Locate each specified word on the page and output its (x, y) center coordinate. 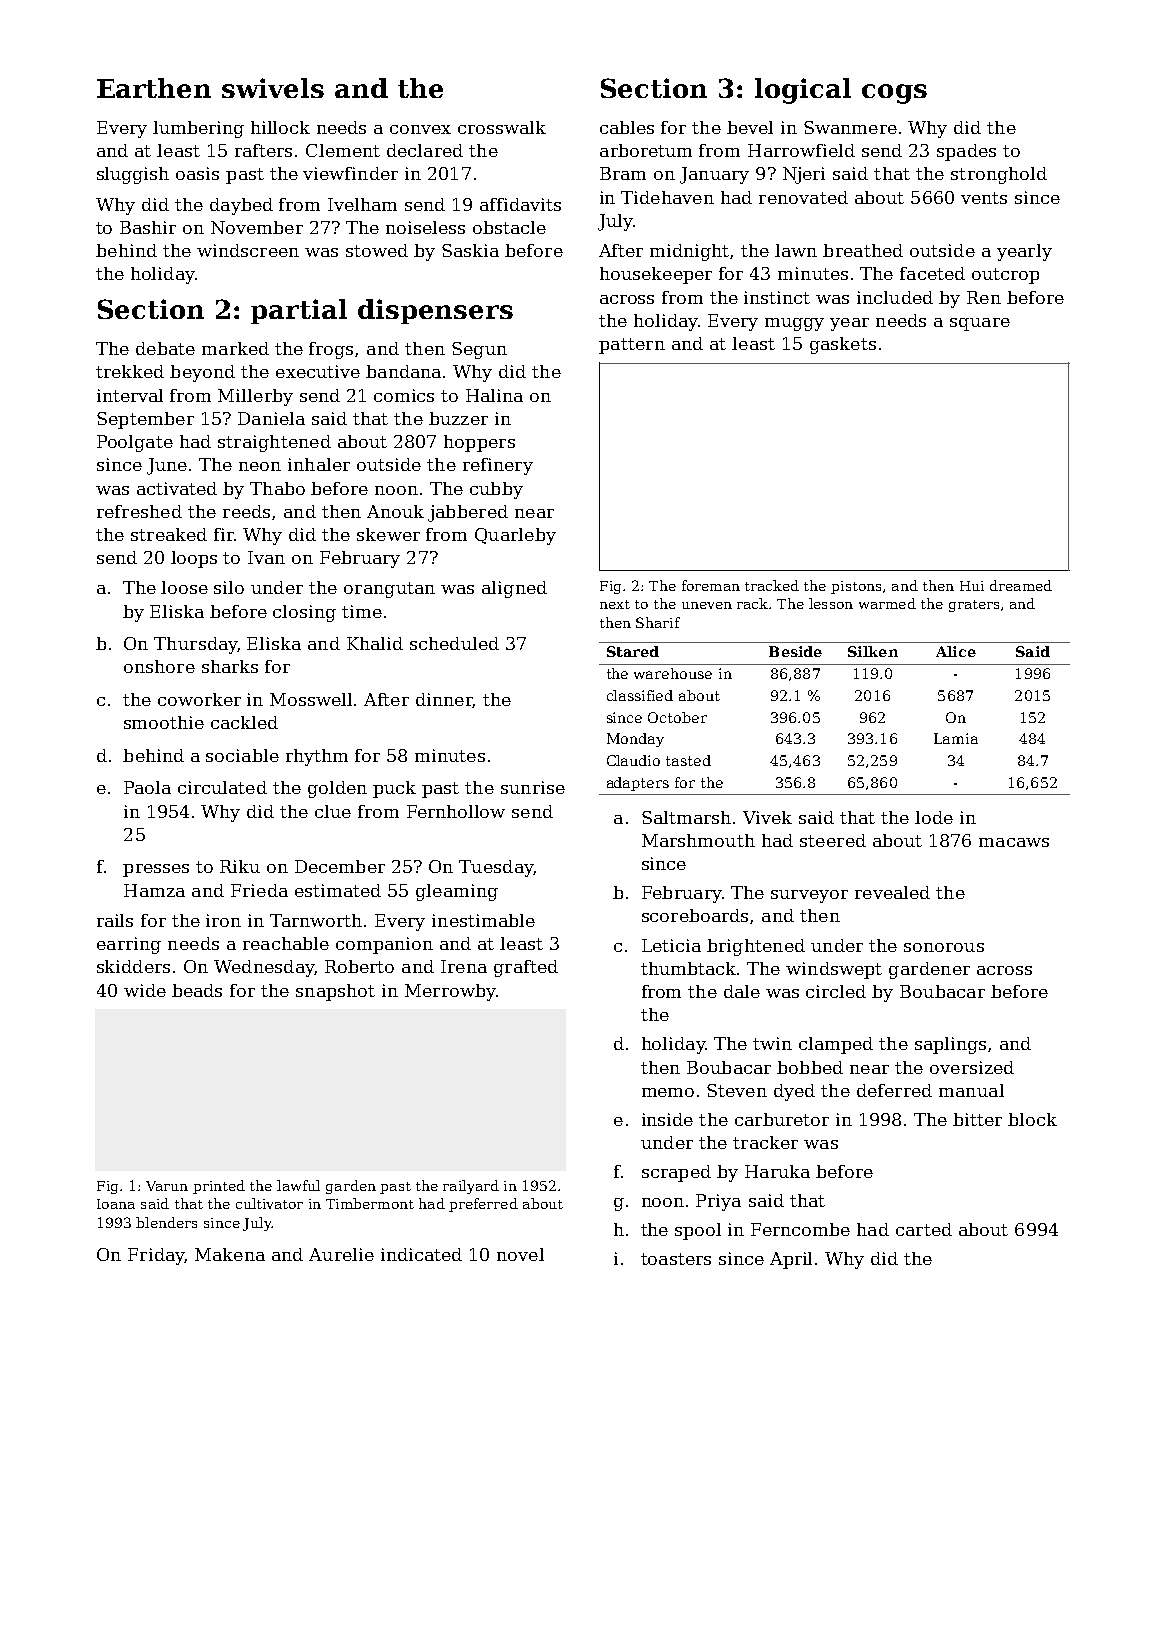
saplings (950, 1045)
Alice (956, 651)
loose (184, 587)
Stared (633, 651)
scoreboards (695, 915)
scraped (676, 1173)
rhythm (317, 757)
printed (219, 1187)
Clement (343, 150)
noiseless (425, 227)
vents (984, 198)
